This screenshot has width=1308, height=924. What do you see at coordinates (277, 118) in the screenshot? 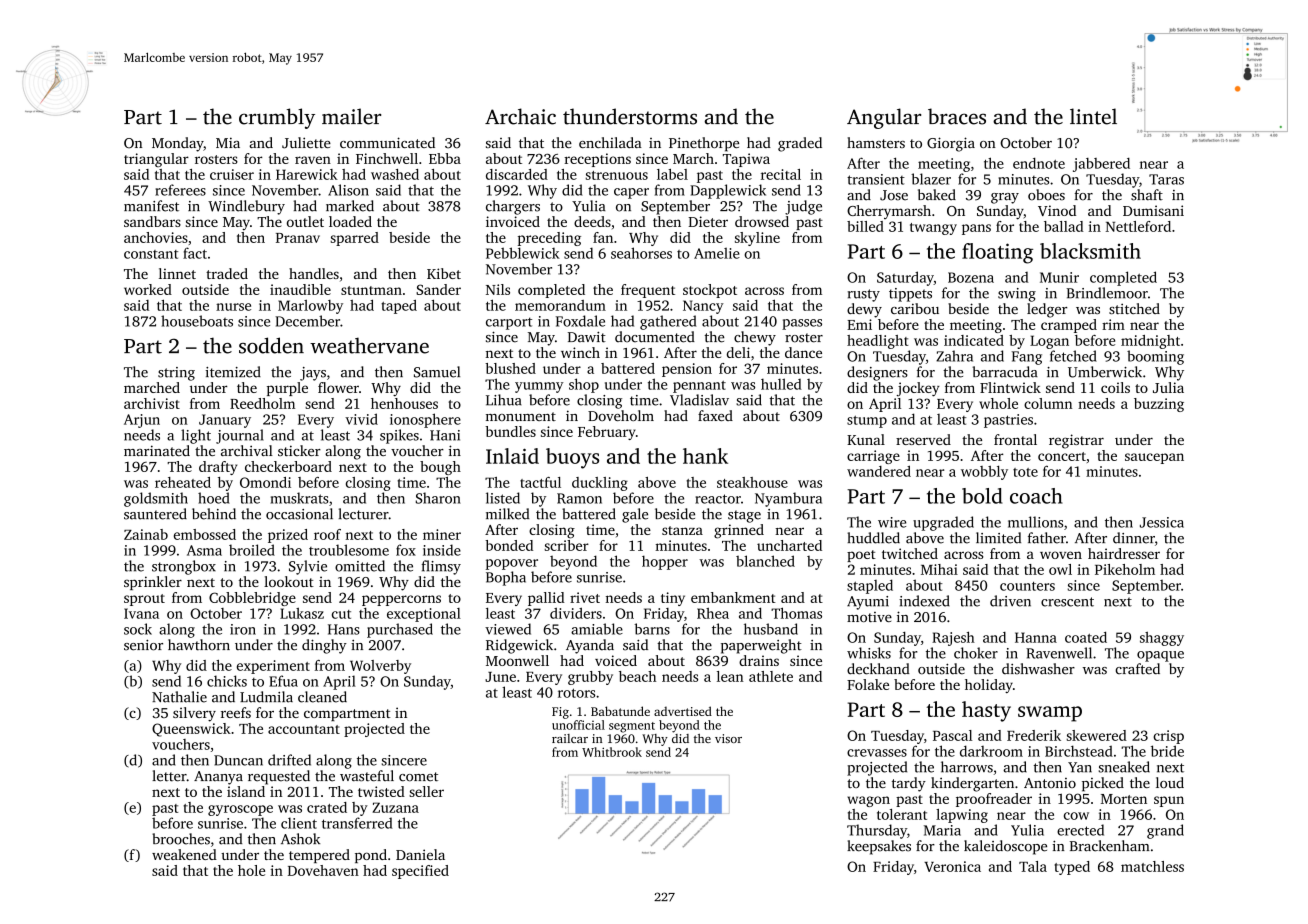
I see `crumbly` at bounding box center [277, 118].
